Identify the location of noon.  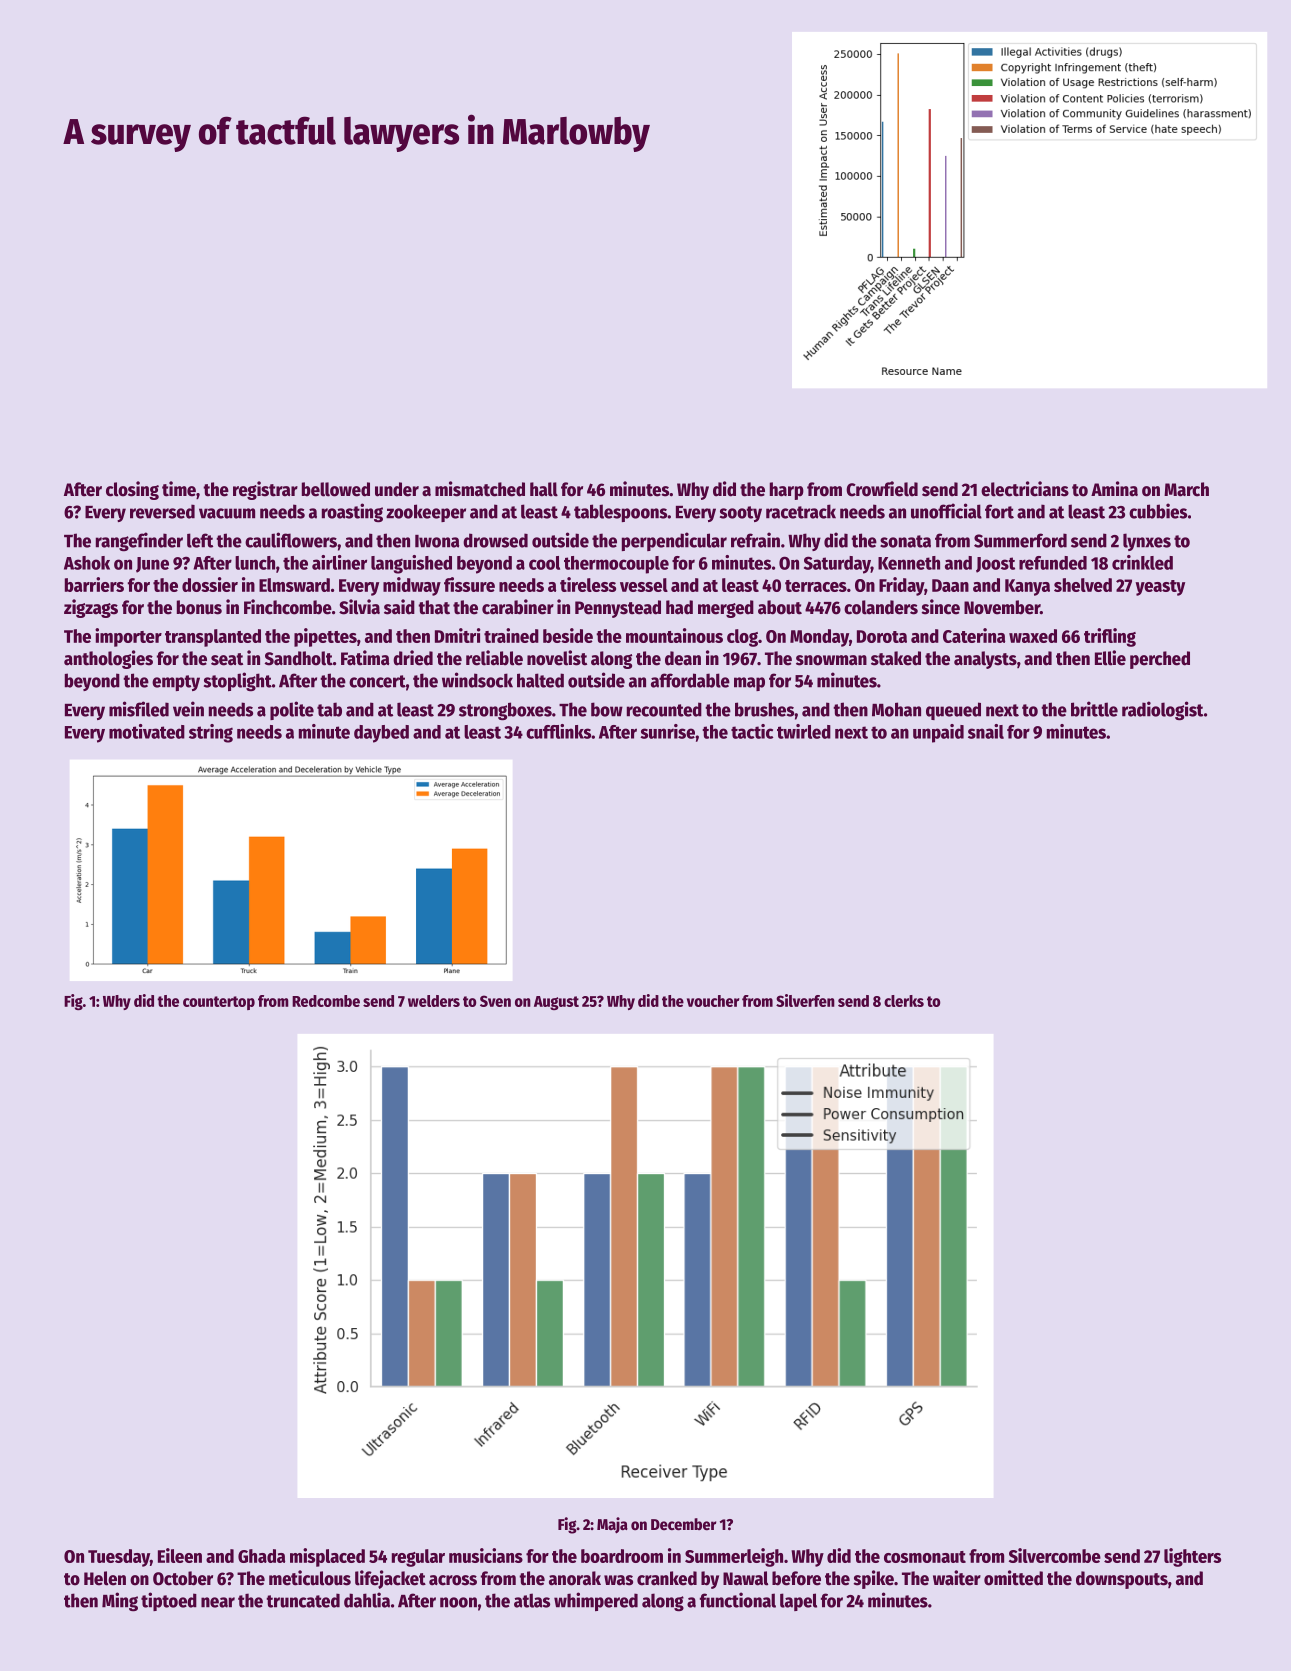
(458, 1602).
